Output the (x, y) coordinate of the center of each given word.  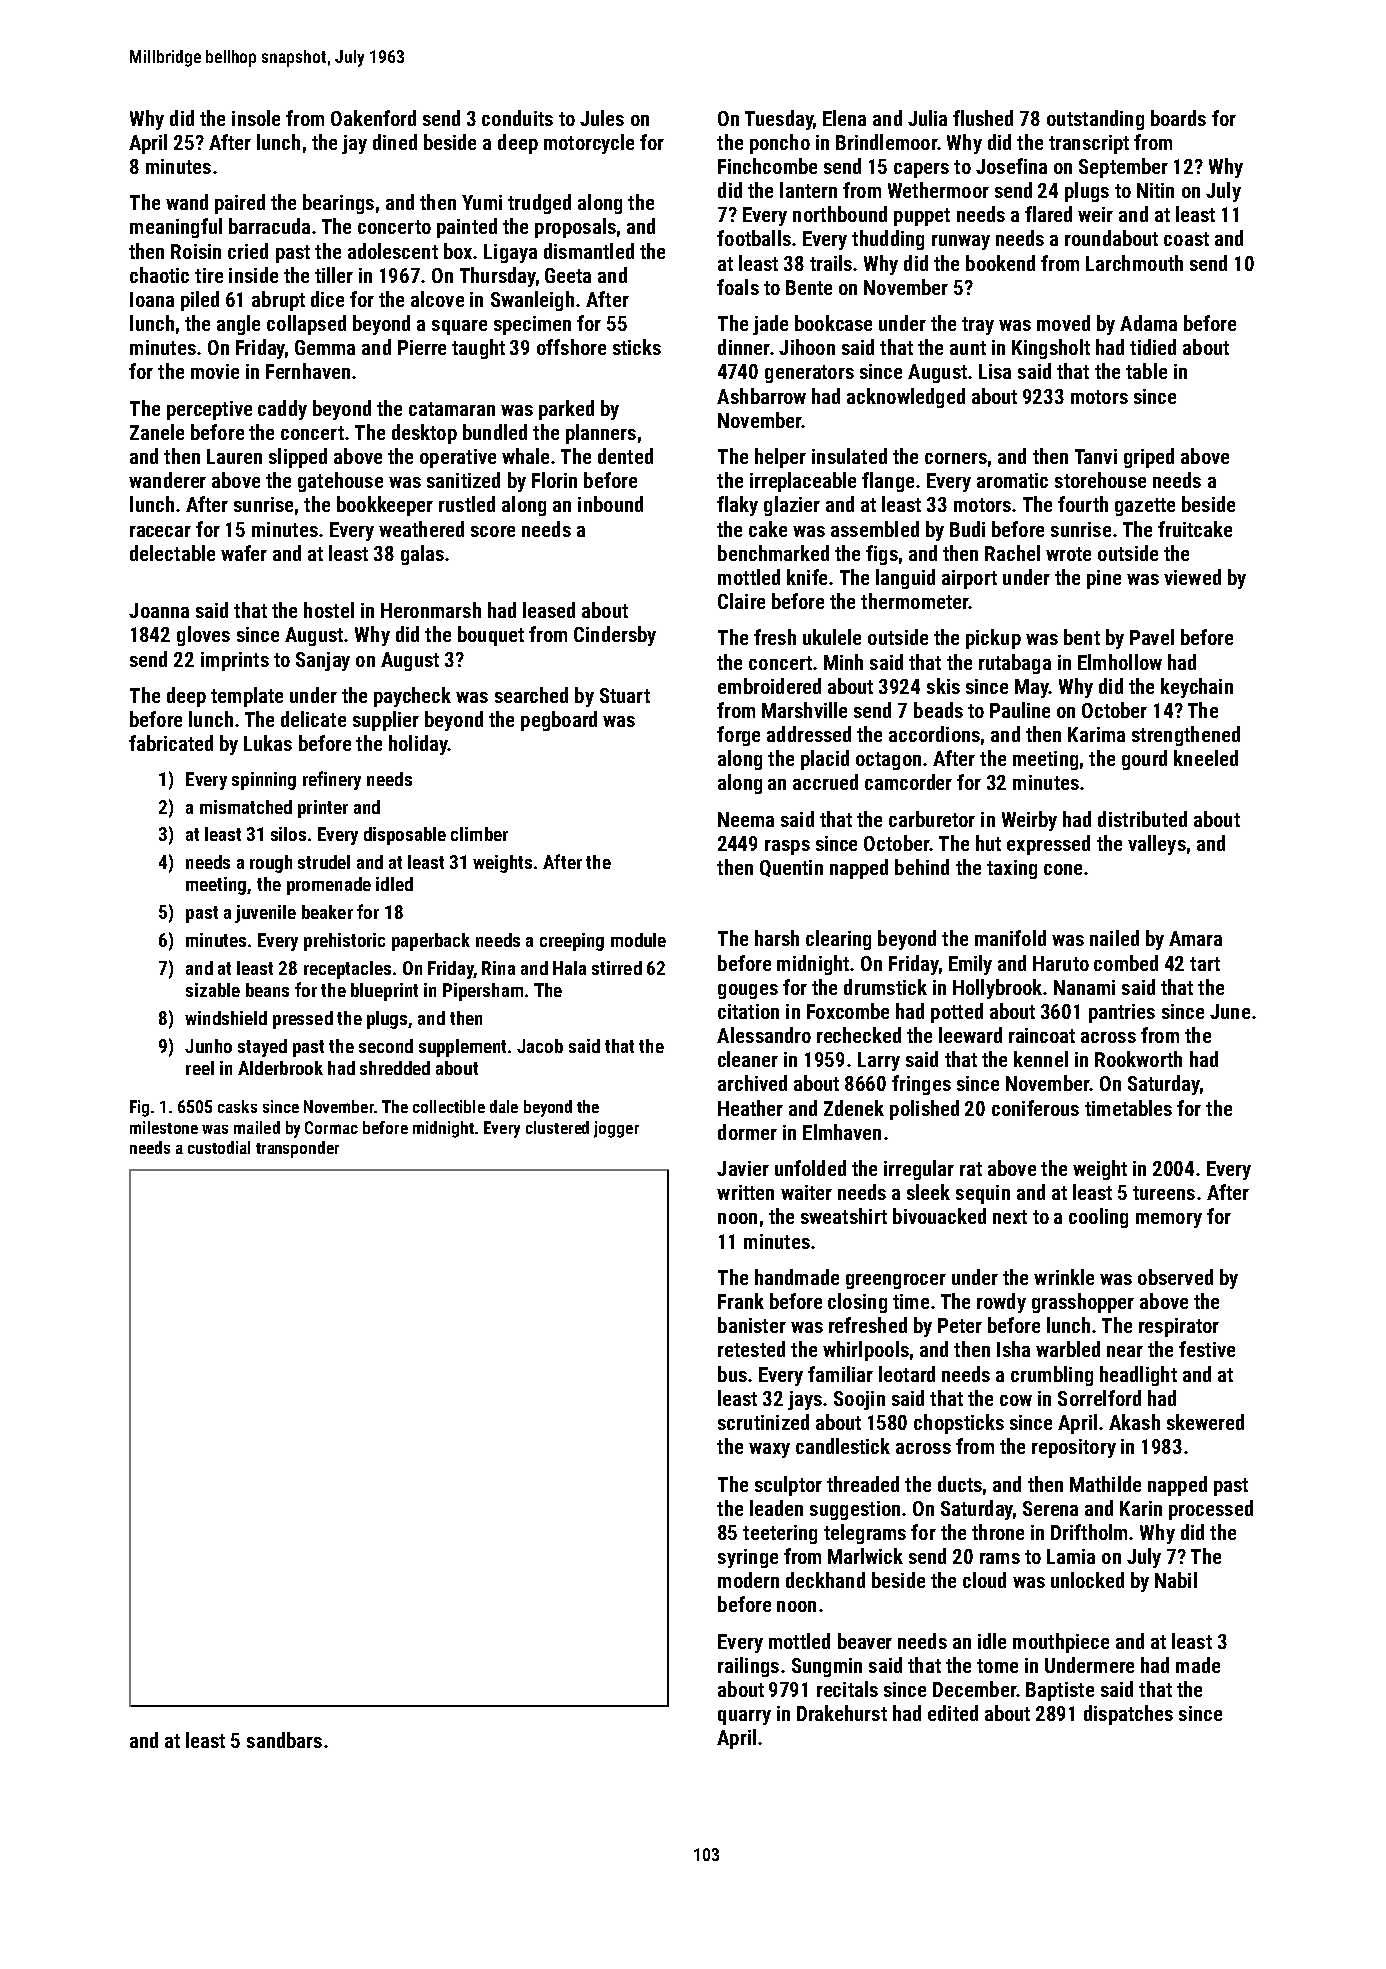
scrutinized (763, 1422)
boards (1178, 118)
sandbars (284, 1740)
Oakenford (373, 118)
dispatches (1128, 1715)
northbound (840, 214)
